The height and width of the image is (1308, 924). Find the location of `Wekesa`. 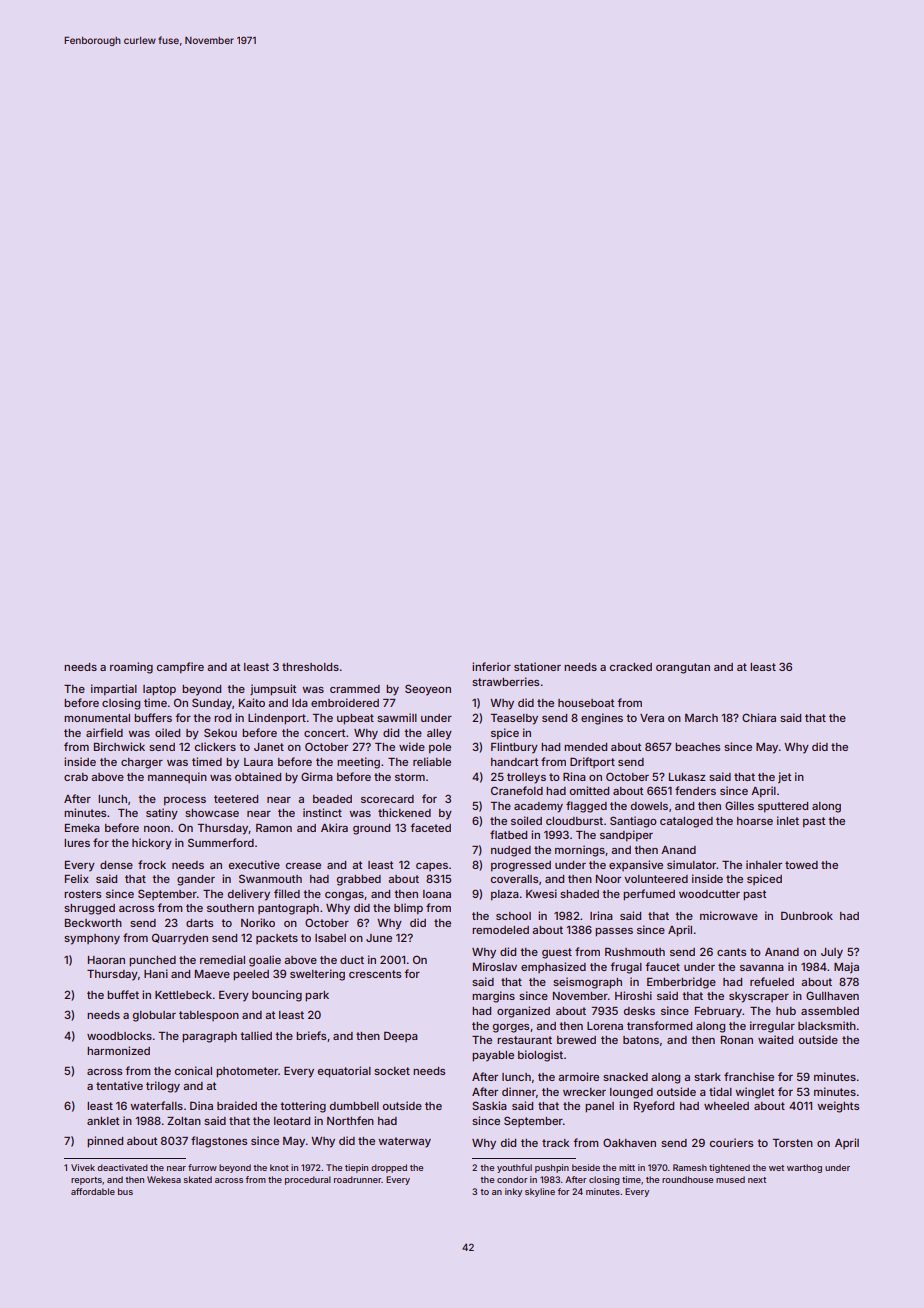

Wekesa is located at coordinates (164, 1179).
